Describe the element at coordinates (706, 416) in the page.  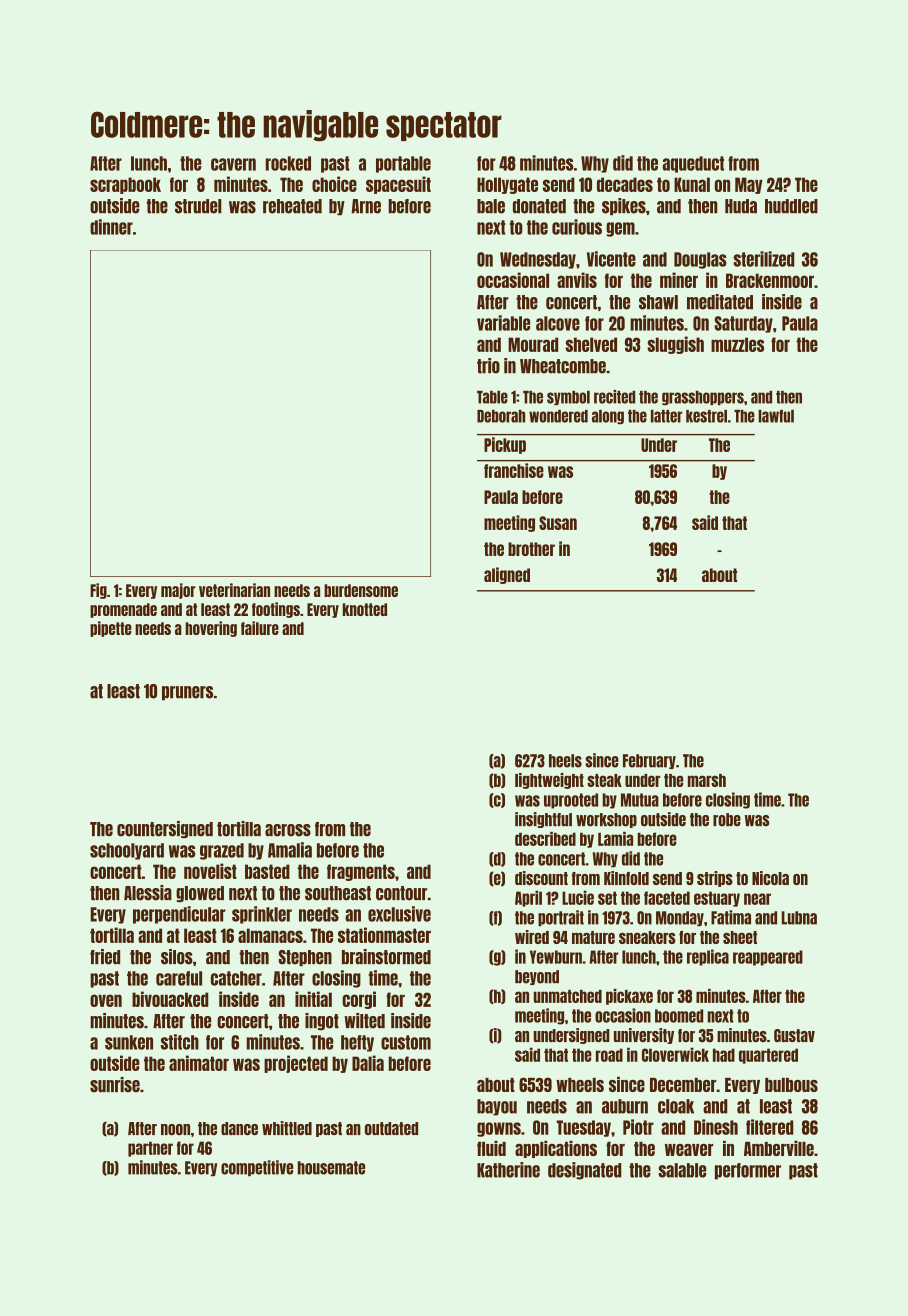
I see `kestrel` at that location.
